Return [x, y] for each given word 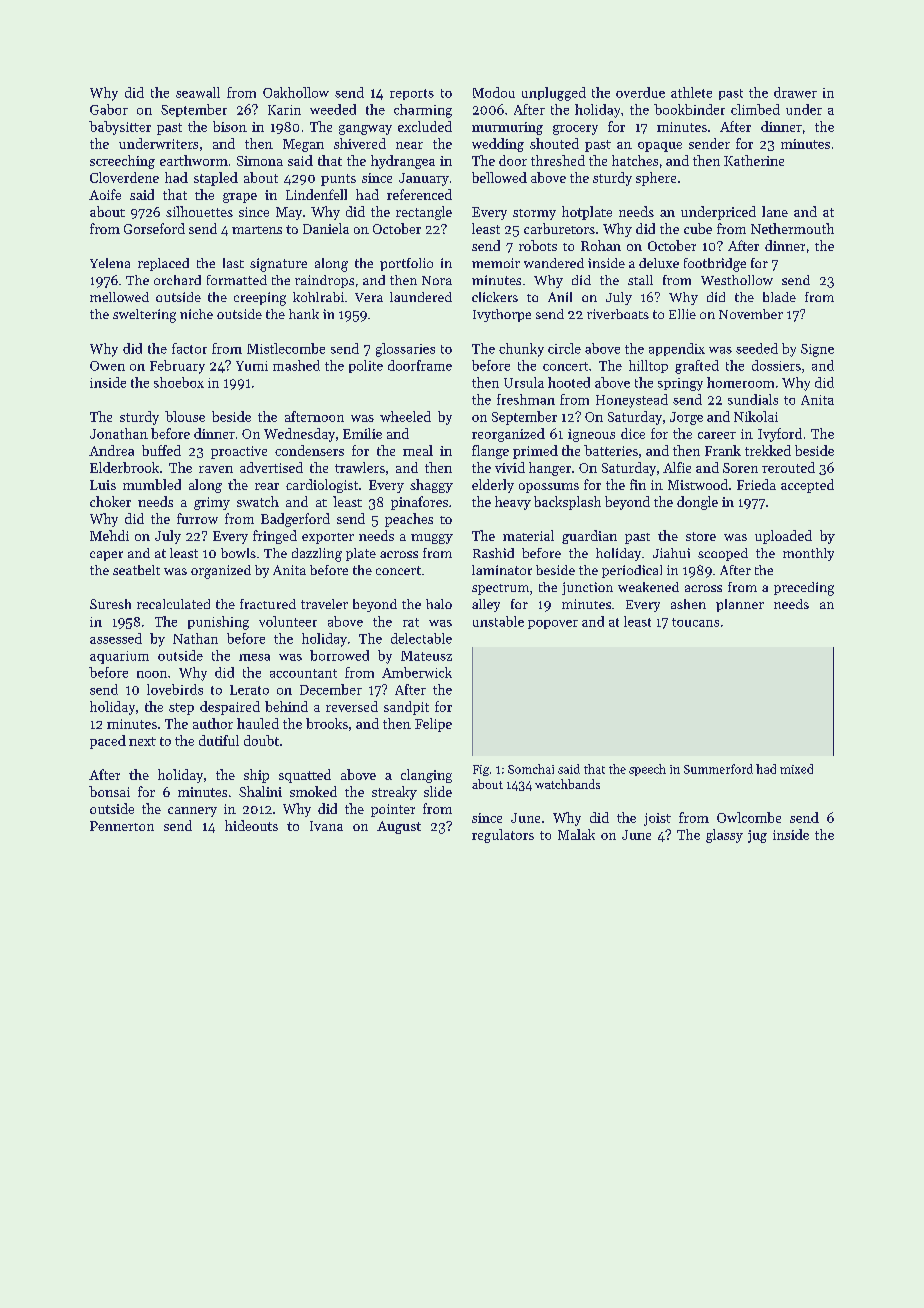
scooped [723, 554]
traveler [324, 604]
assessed [116, 638]
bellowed [499, 177]
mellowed [119, 297]
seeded [757, 348]
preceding [804, 589]
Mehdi [109, 535]
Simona [260, 161]
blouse [185, 416]
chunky [521, 350]
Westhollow [737, 280]
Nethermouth [792, 228]
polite [366, 366]
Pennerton [122, 826]
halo [439, 604]
